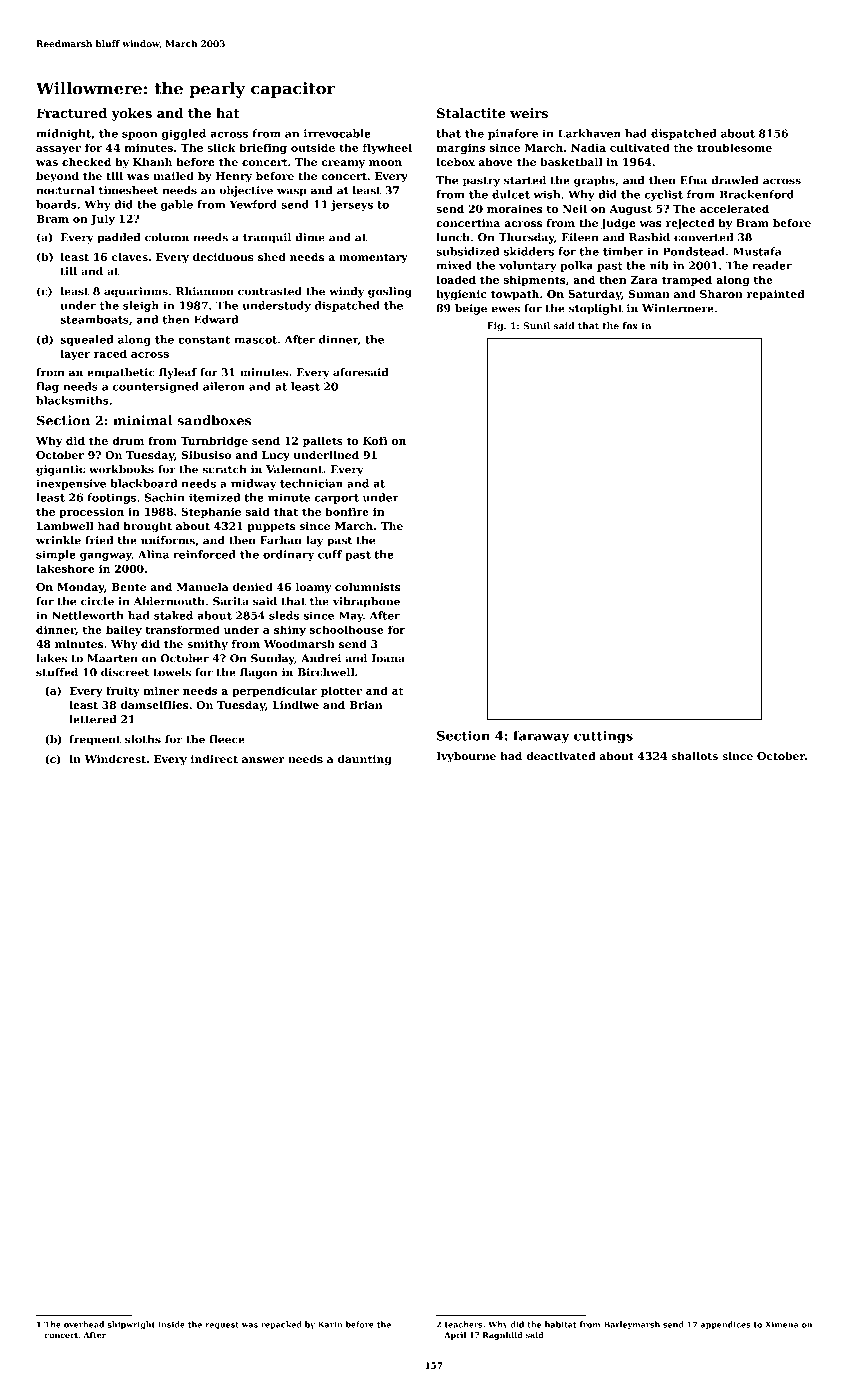  Describe the element at coordinates (337, 133) in the image. I see `irrevocable` at that location.
